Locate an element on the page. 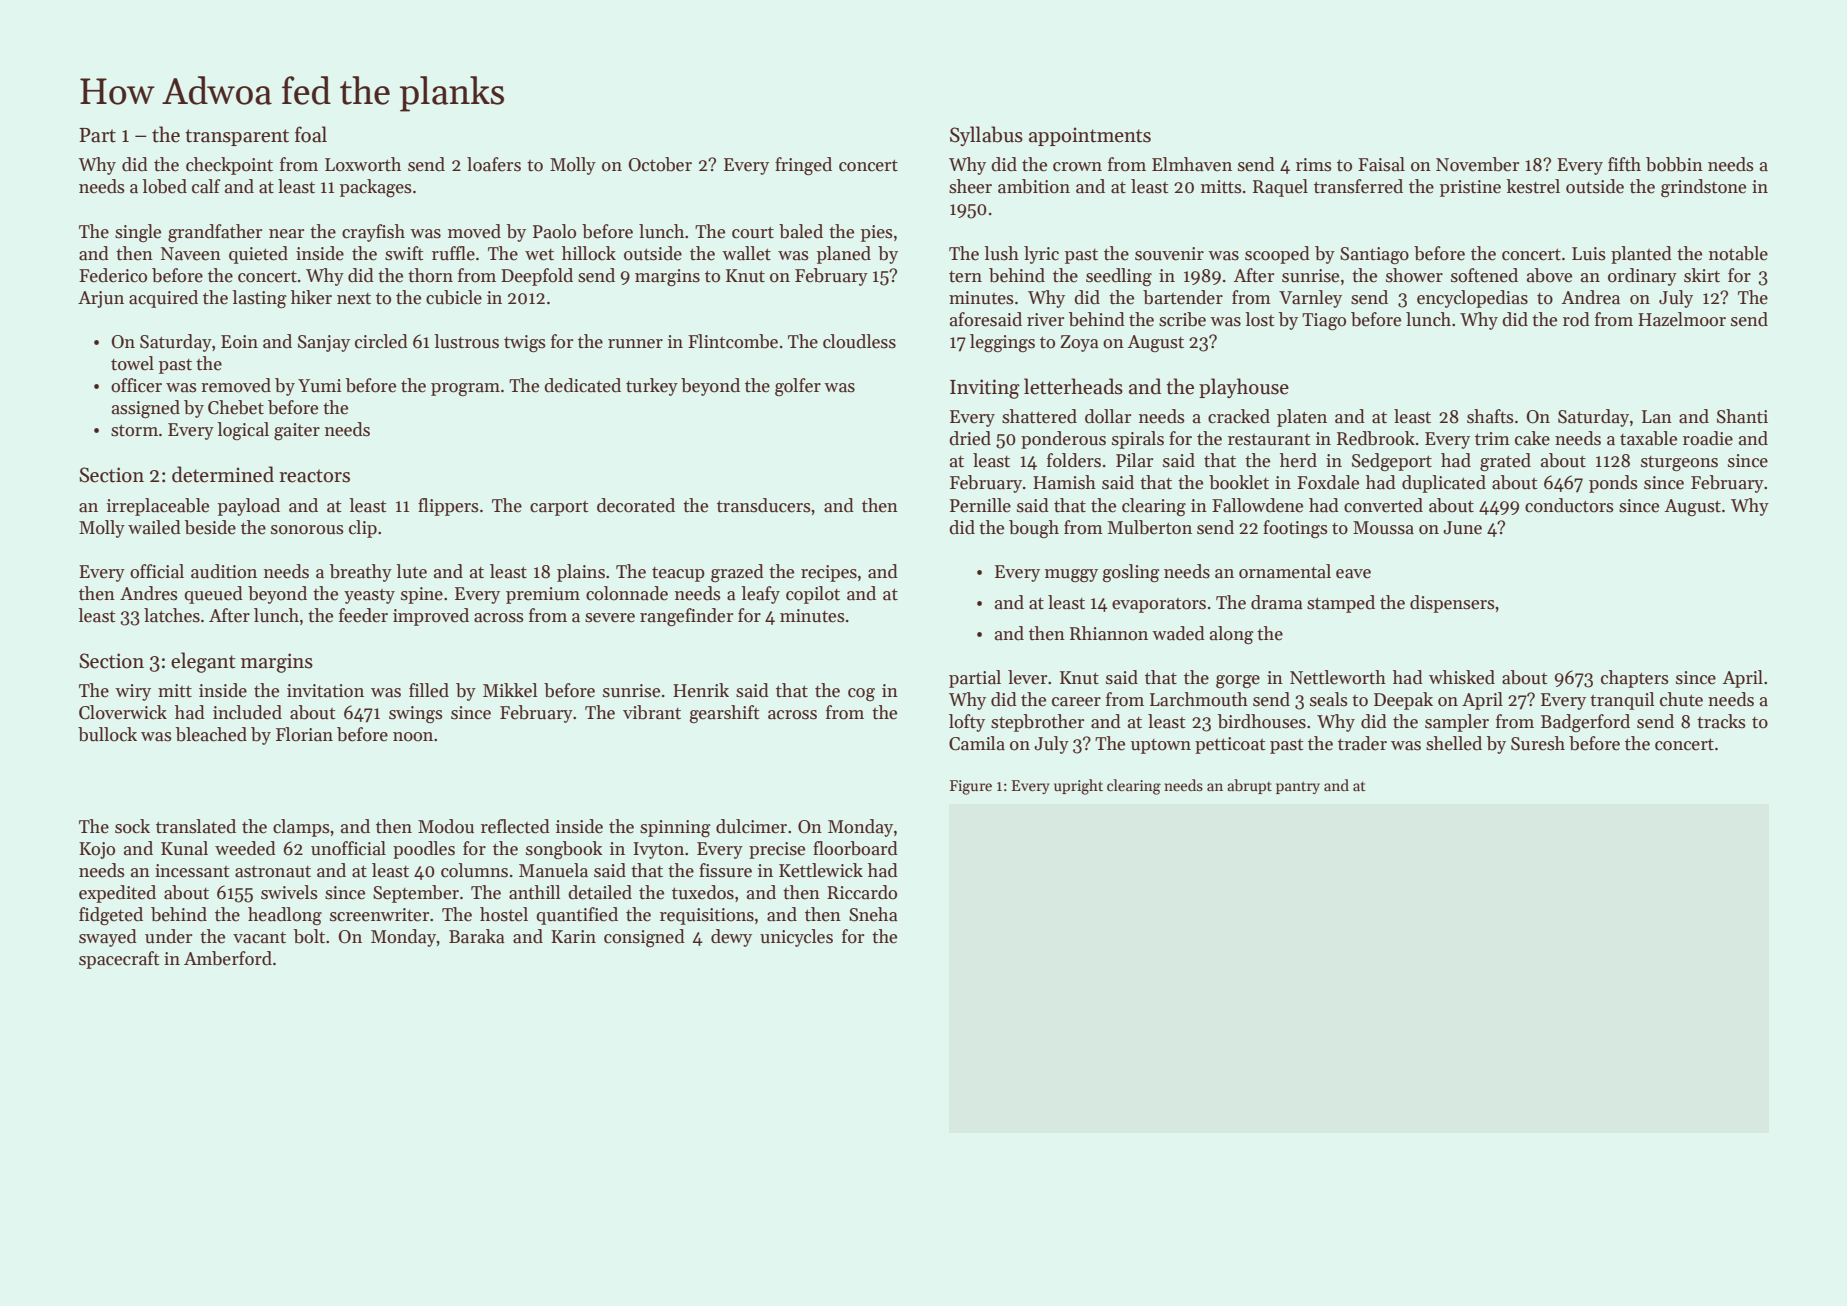  single is located at coordinates (138, 233).
